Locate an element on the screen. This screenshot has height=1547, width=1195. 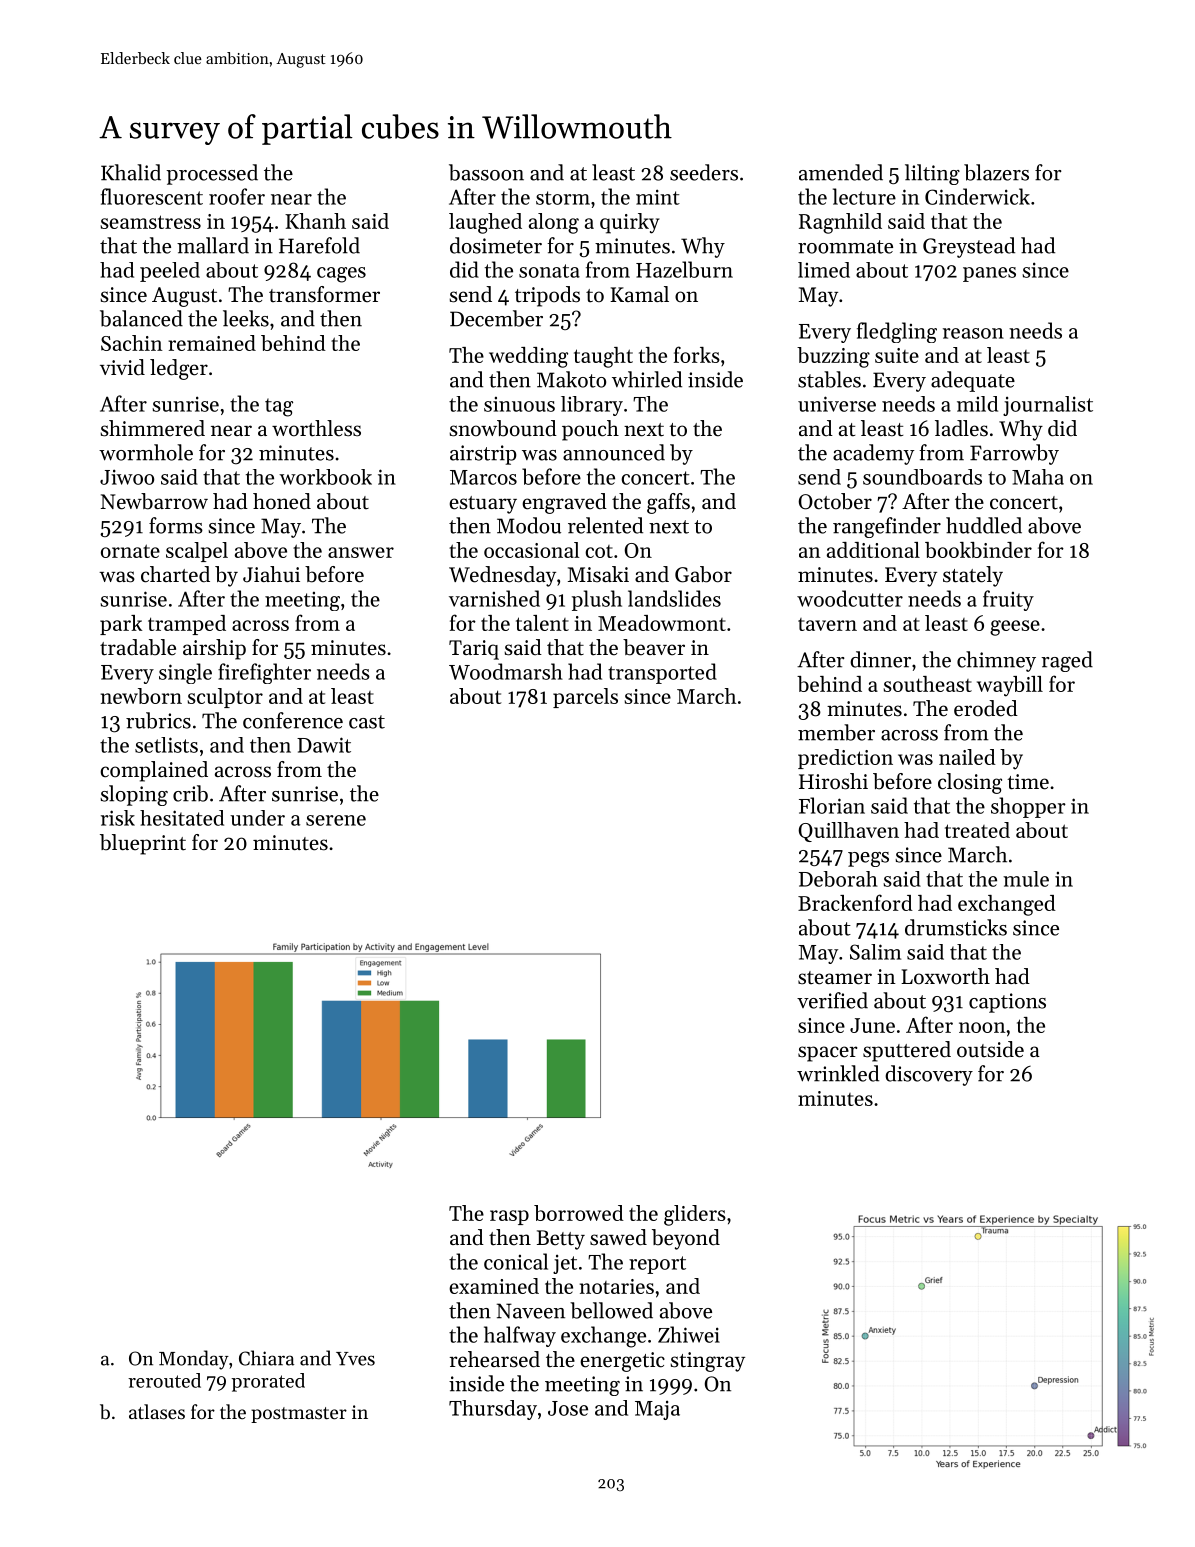
worthless is located at coordinates (316, 428).
